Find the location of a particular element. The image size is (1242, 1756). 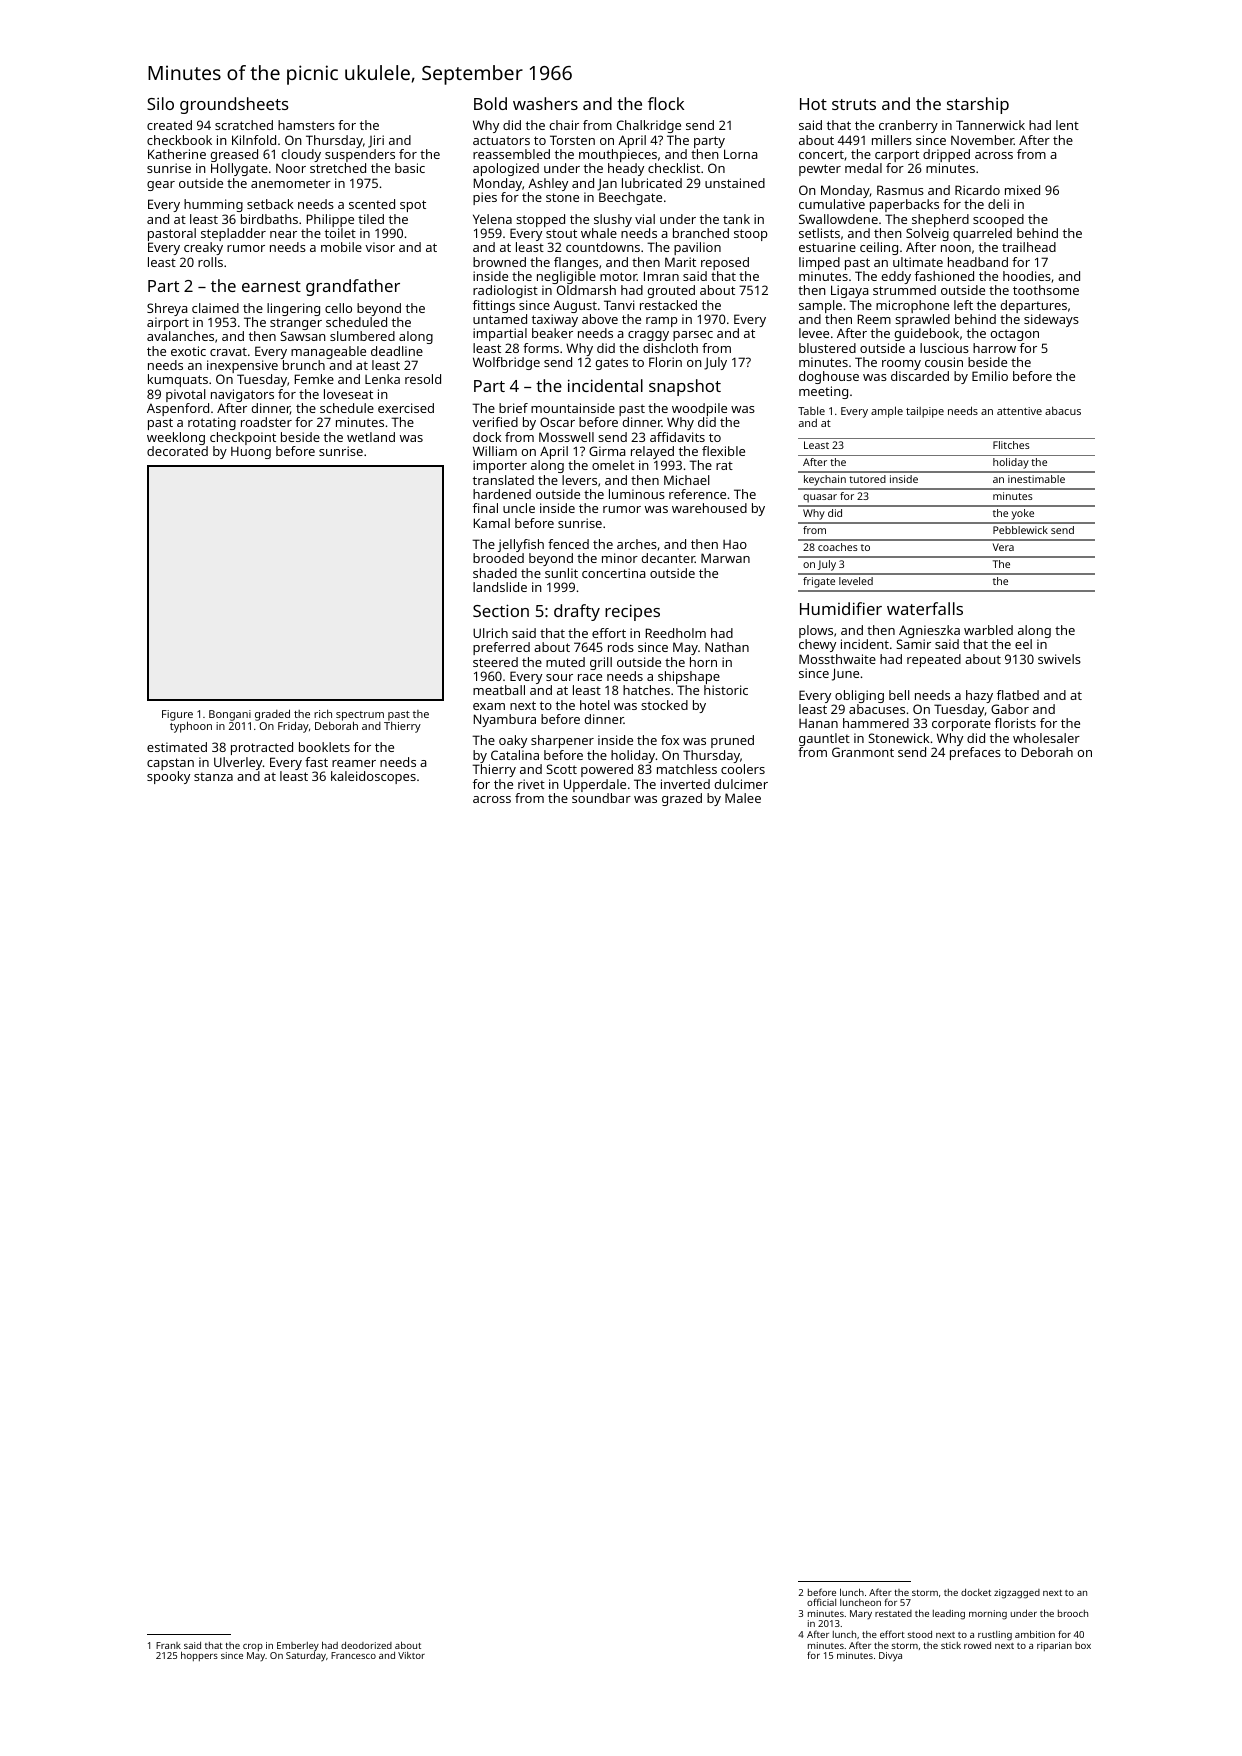

deodorized is located at coordinates (366, 1645).
